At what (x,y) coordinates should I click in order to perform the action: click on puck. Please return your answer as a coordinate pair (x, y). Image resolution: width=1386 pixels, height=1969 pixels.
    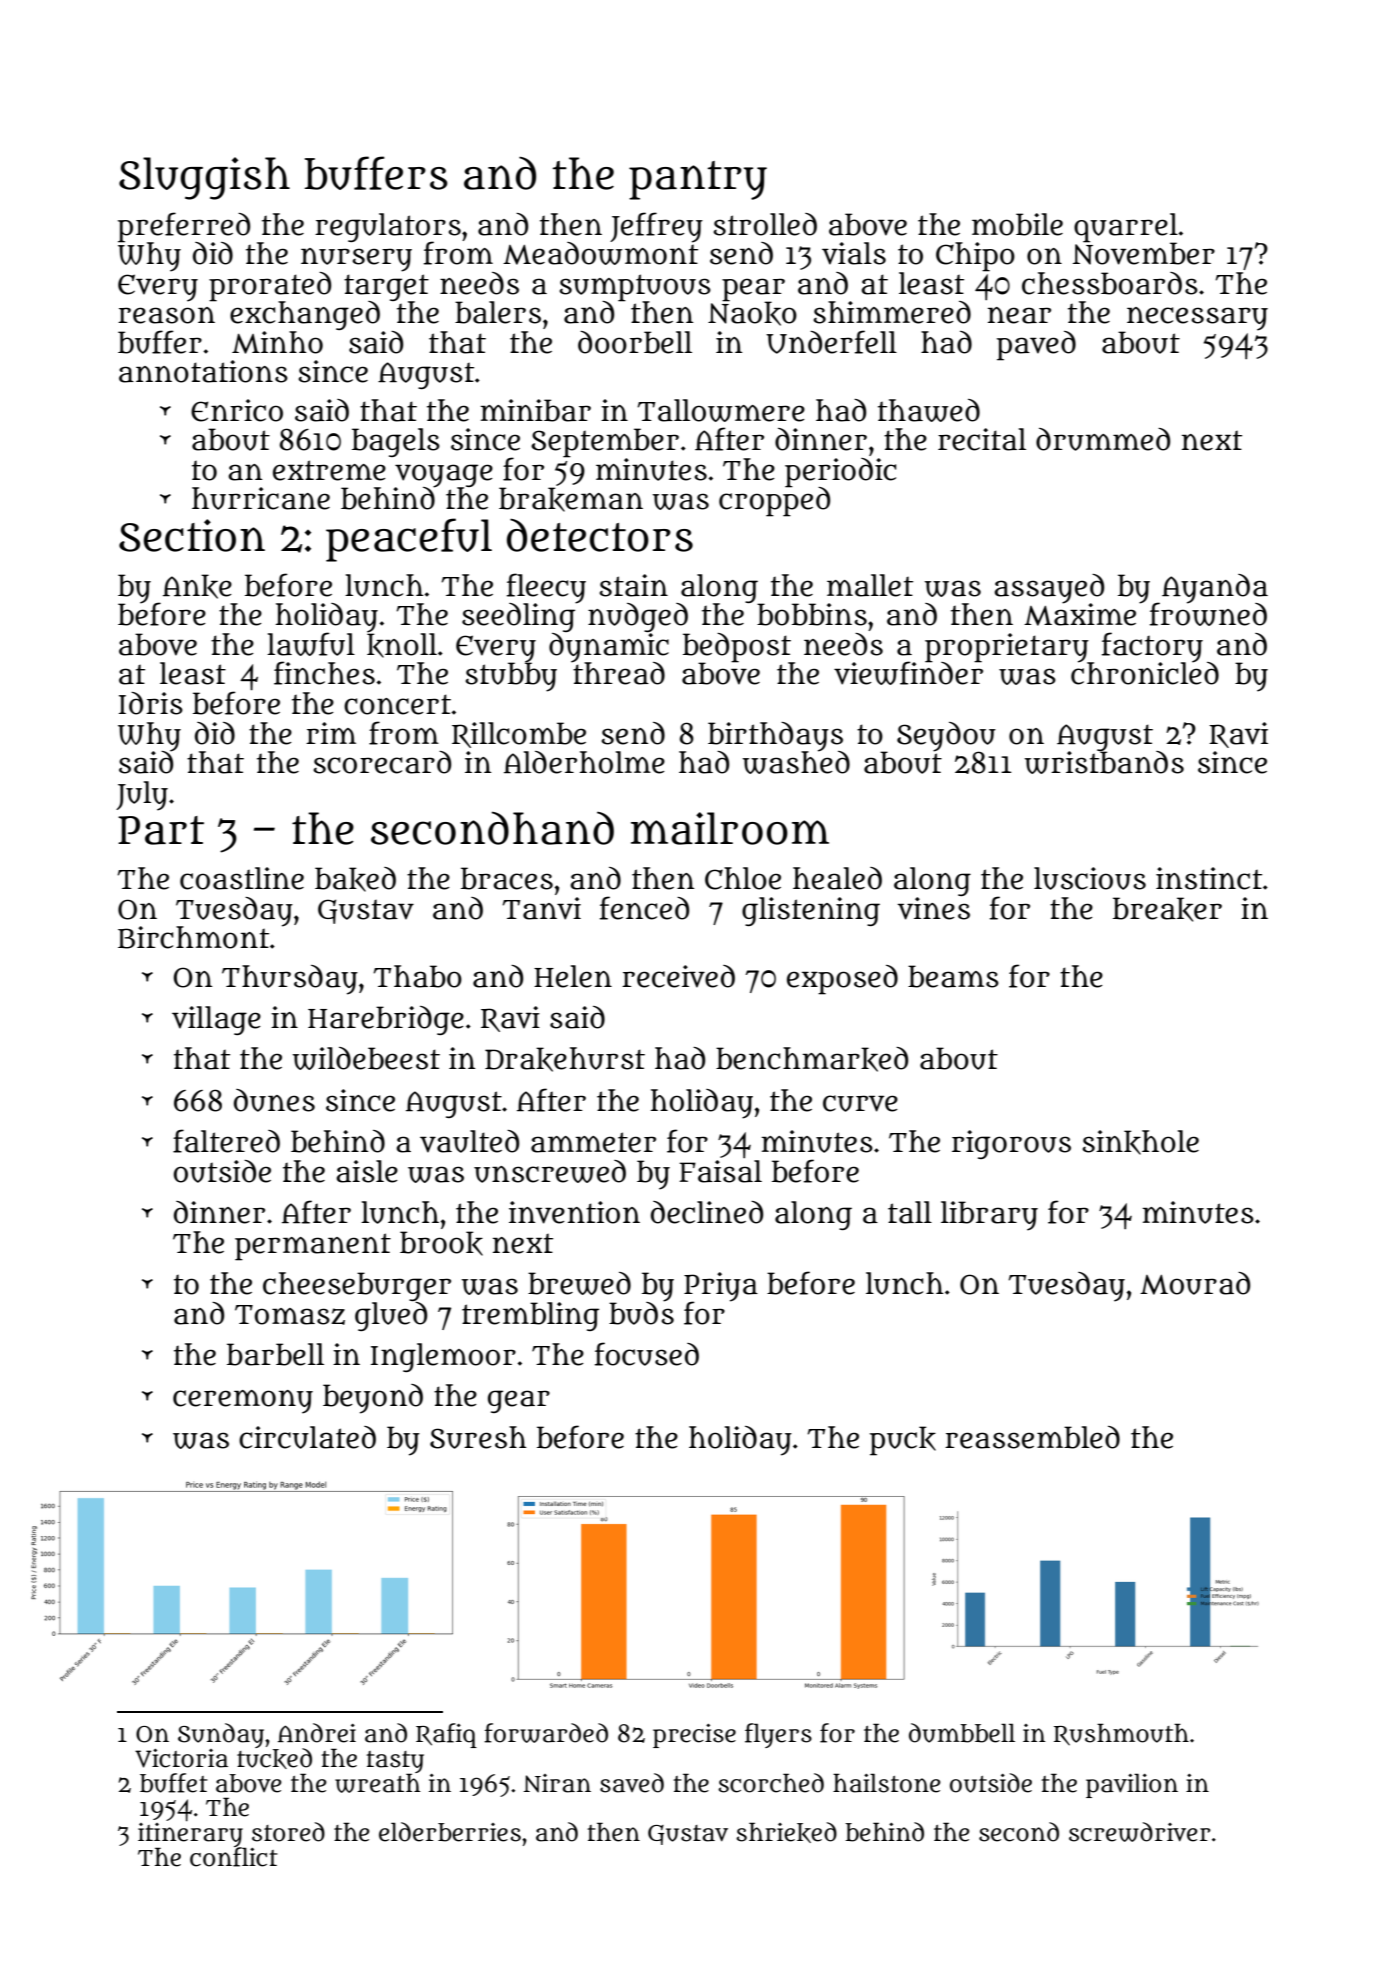
    Looking at the image, I should click on (903, 1441).
